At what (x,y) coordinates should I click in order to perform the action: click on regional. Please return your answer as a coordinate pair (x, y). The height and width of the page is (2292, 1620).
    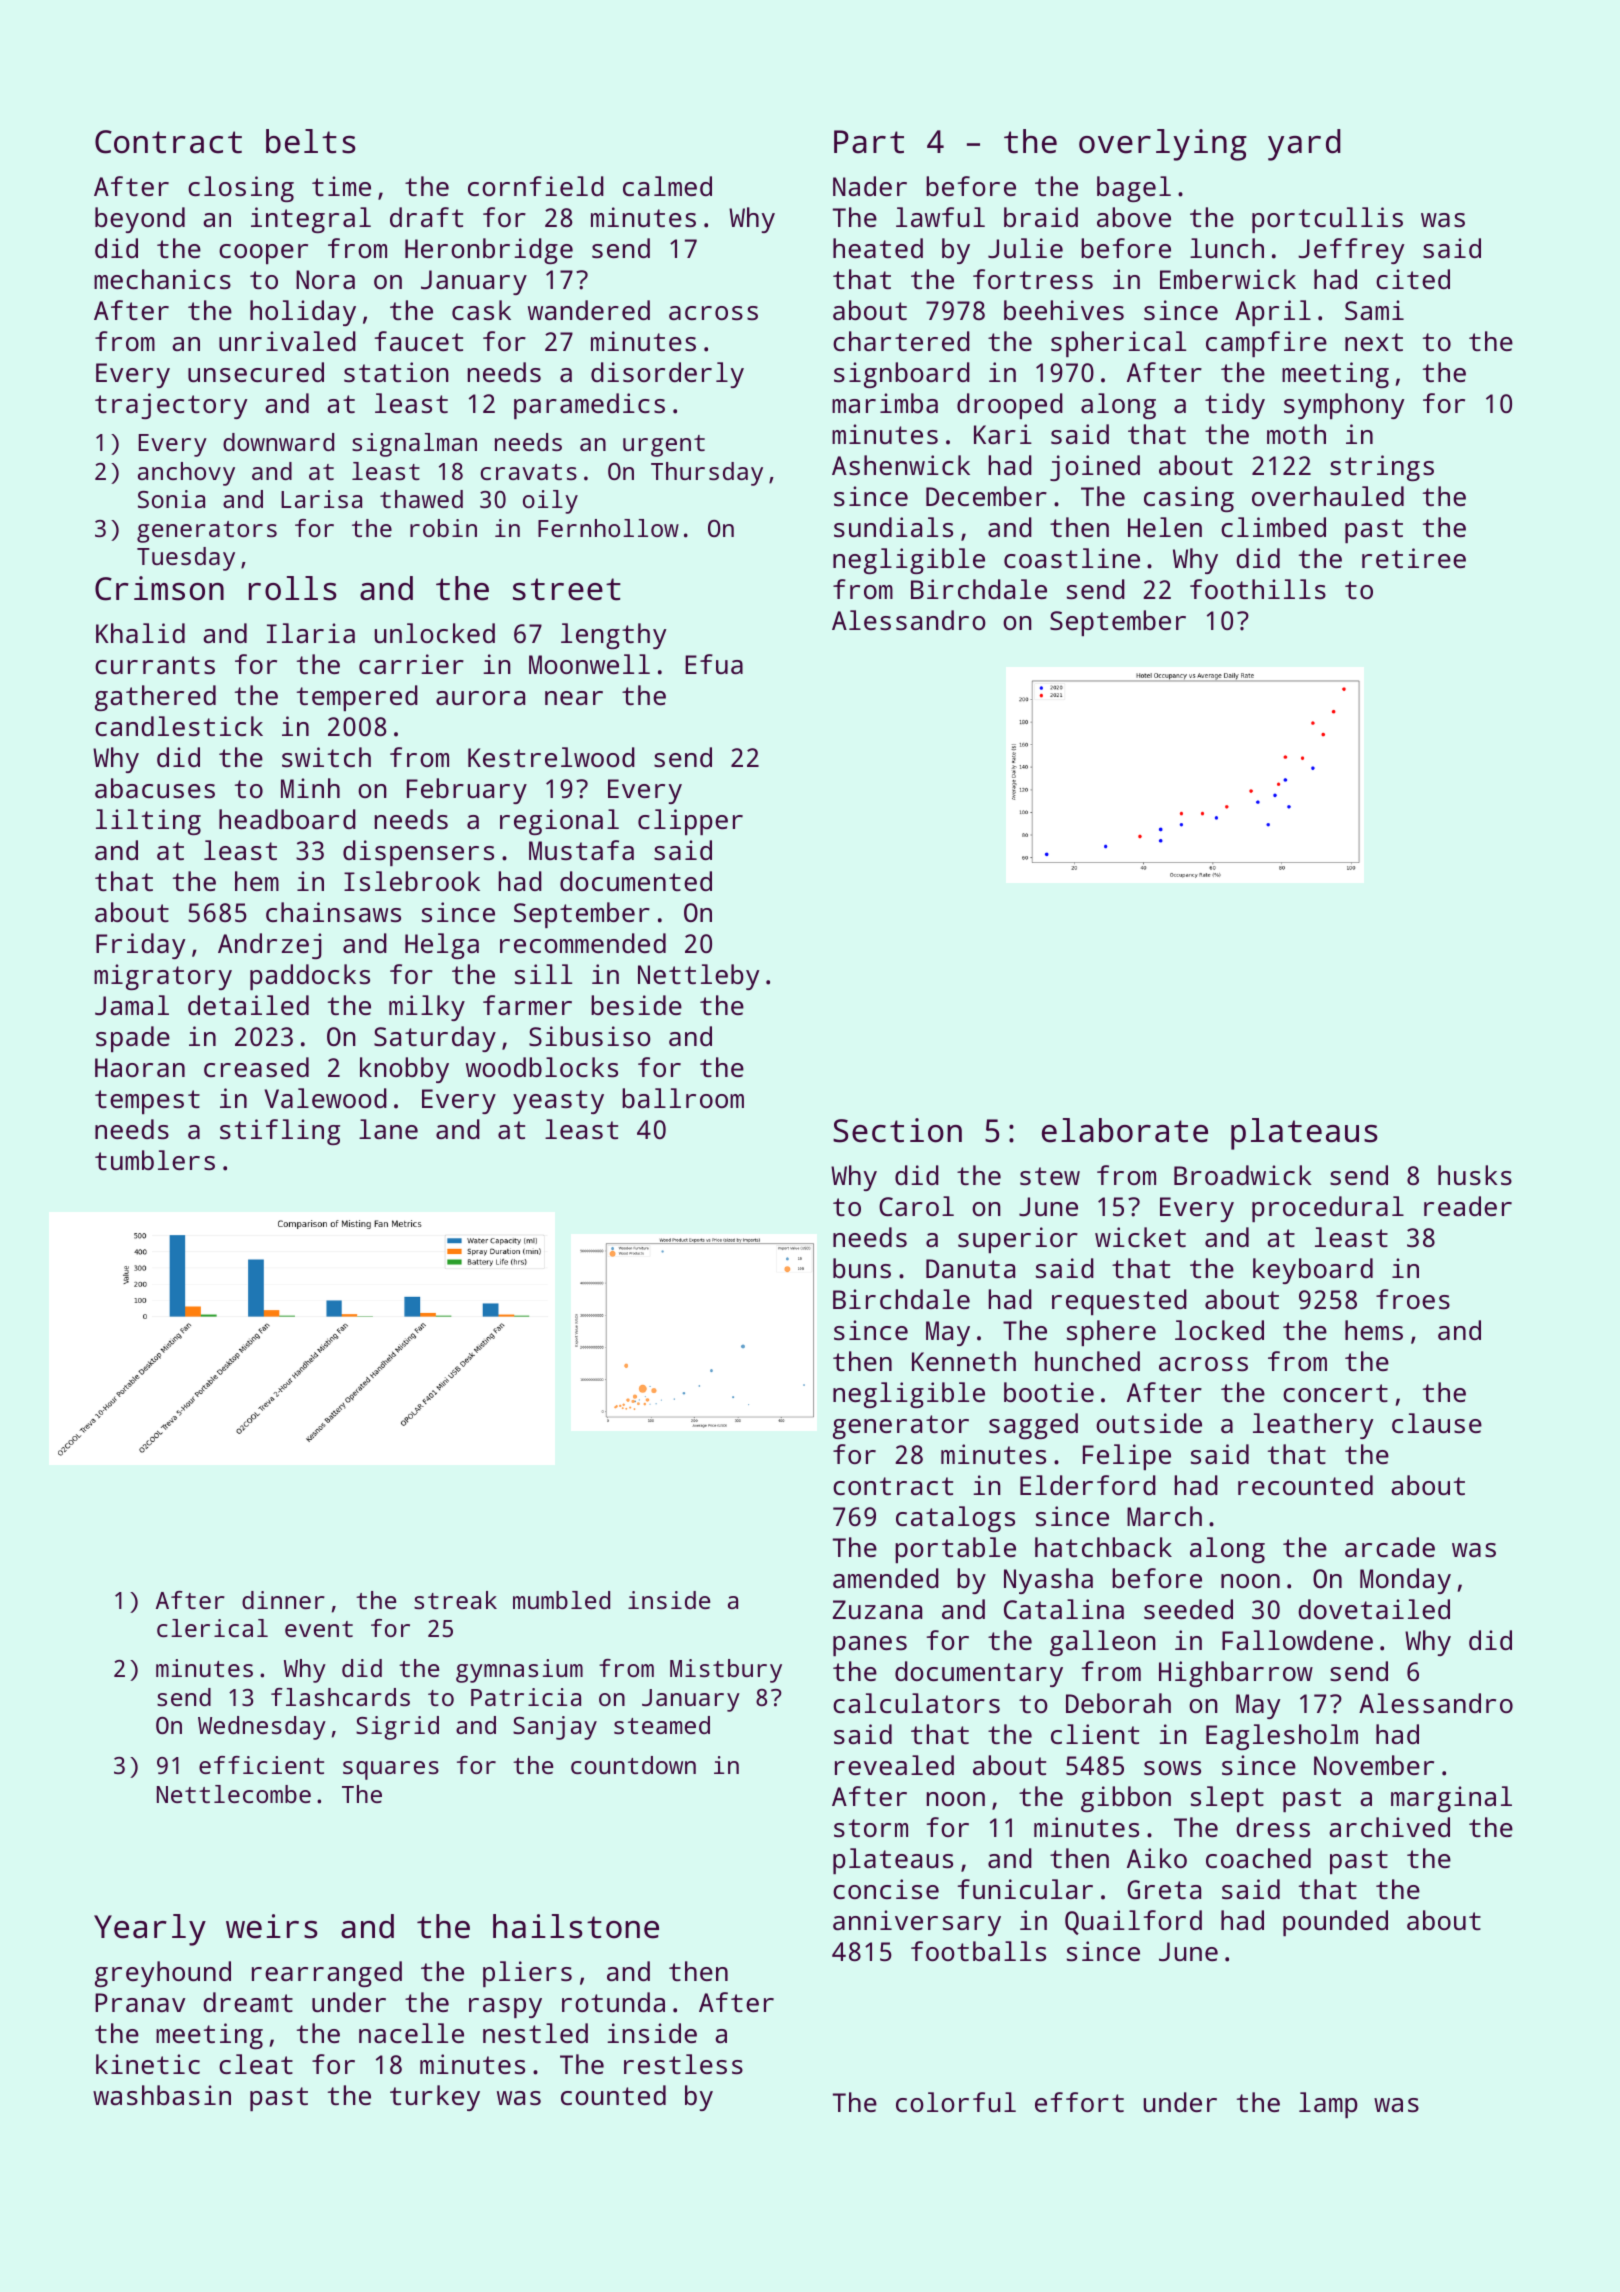
    Looking at the image, I should click on (559, 822).
